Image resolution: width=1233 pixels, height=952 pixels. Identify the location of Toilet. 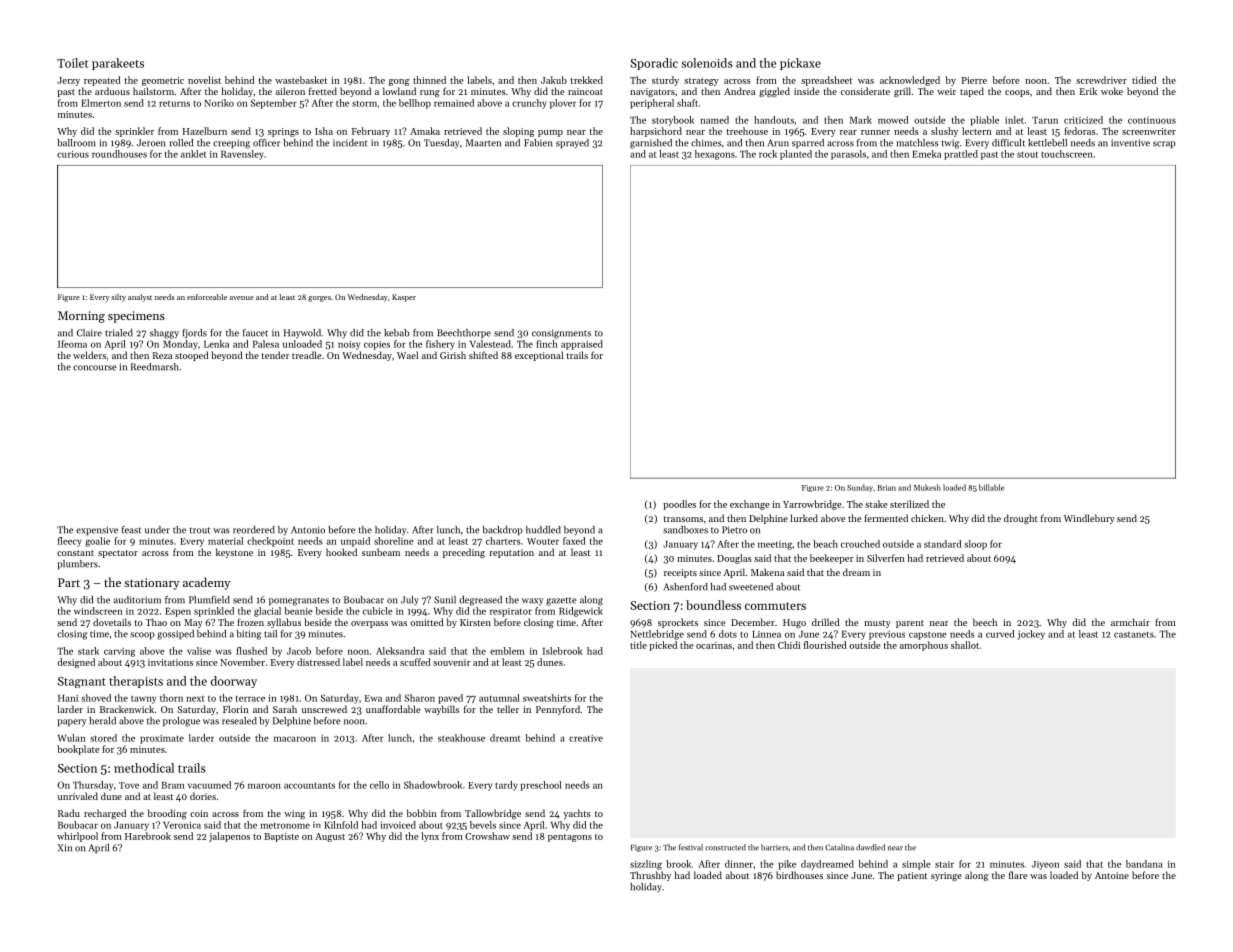
(73, 63).
